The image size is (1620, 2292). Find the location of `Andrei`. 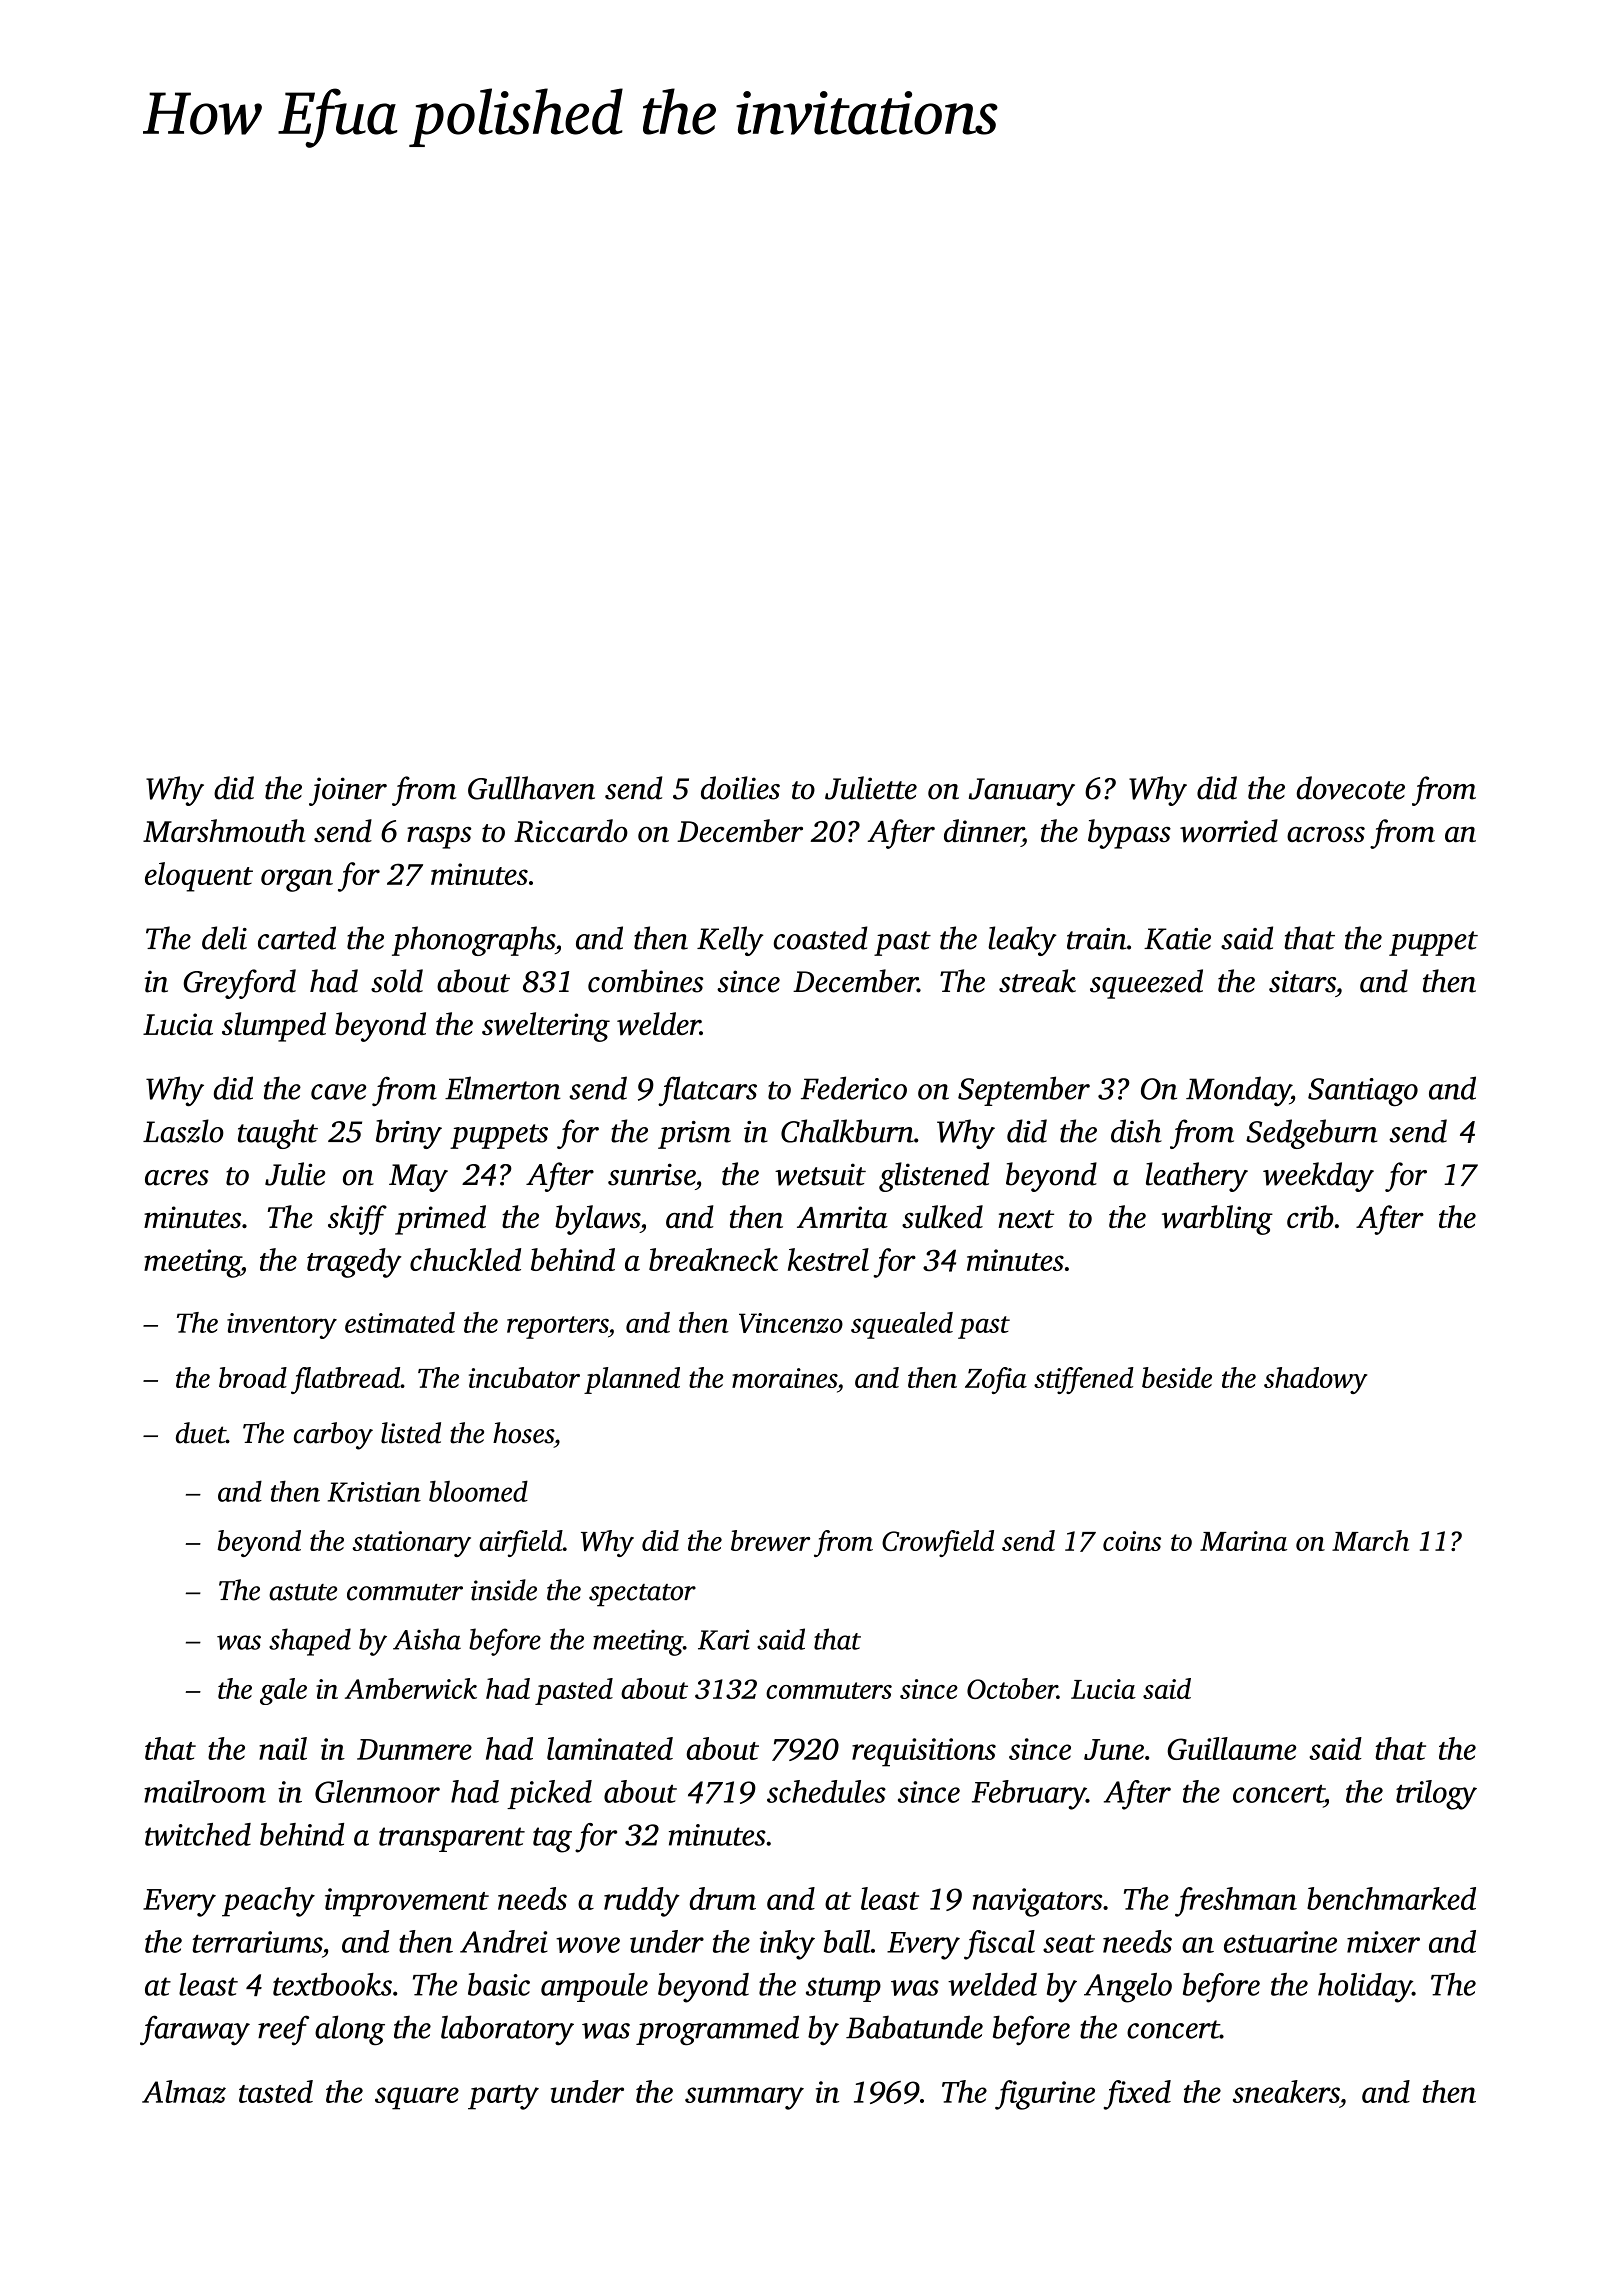

Andrei is located at coordinates (504, 1941).
